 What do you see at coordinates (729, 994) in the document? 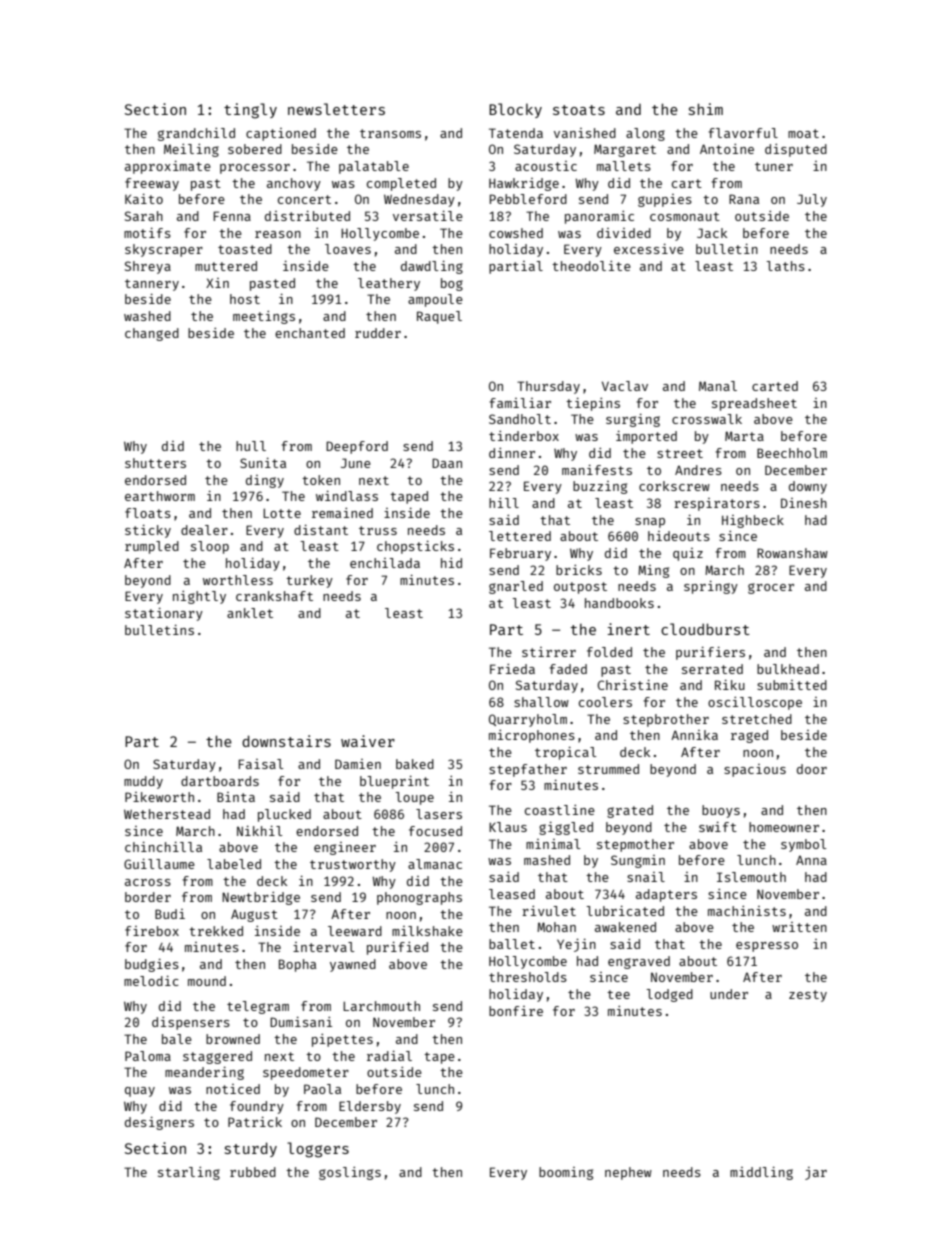
I see `under` at bounding box center [729, 994].
